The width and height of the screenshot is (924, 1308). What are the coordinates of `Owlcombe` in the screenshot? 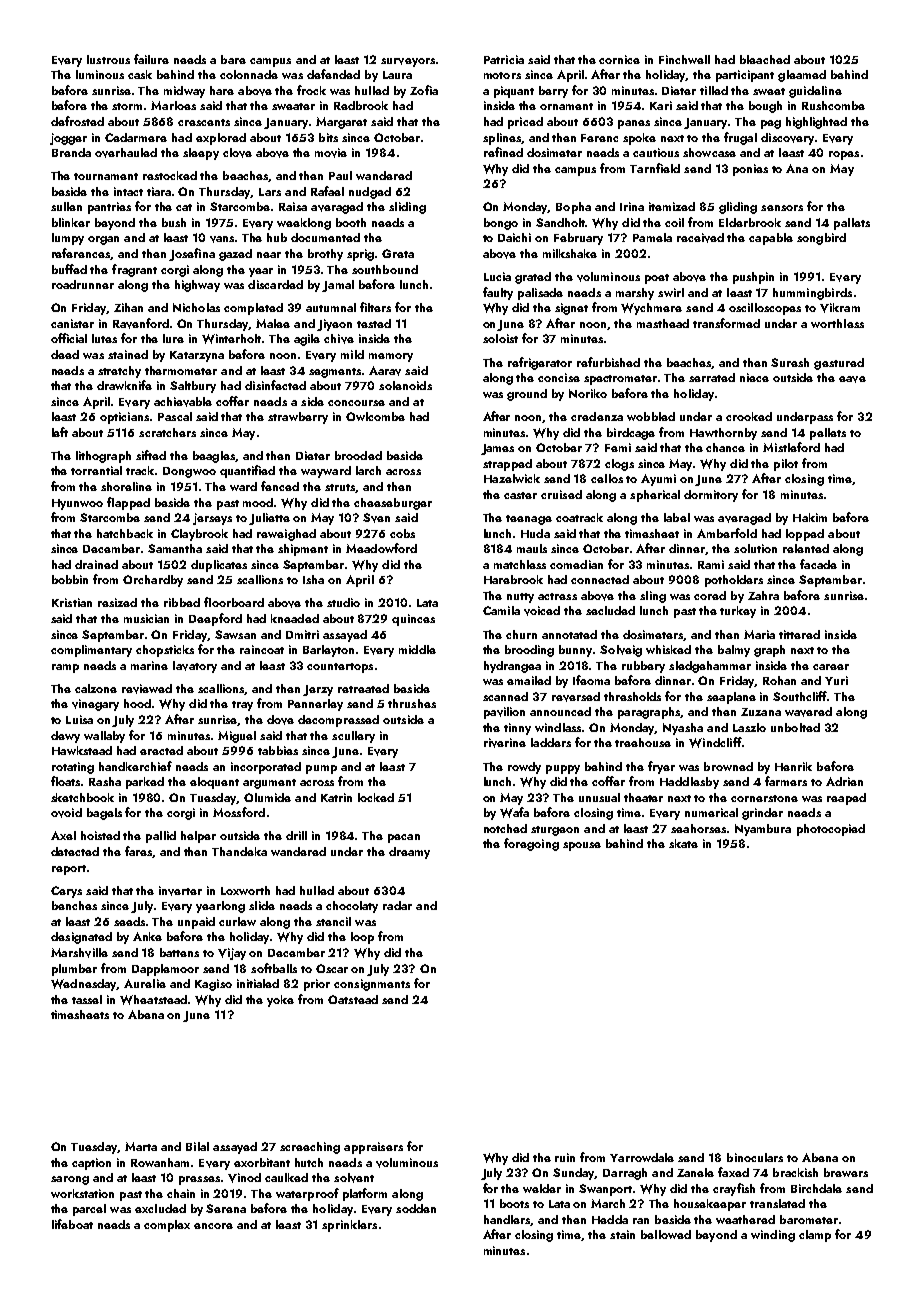 It's located at (375, 416).
